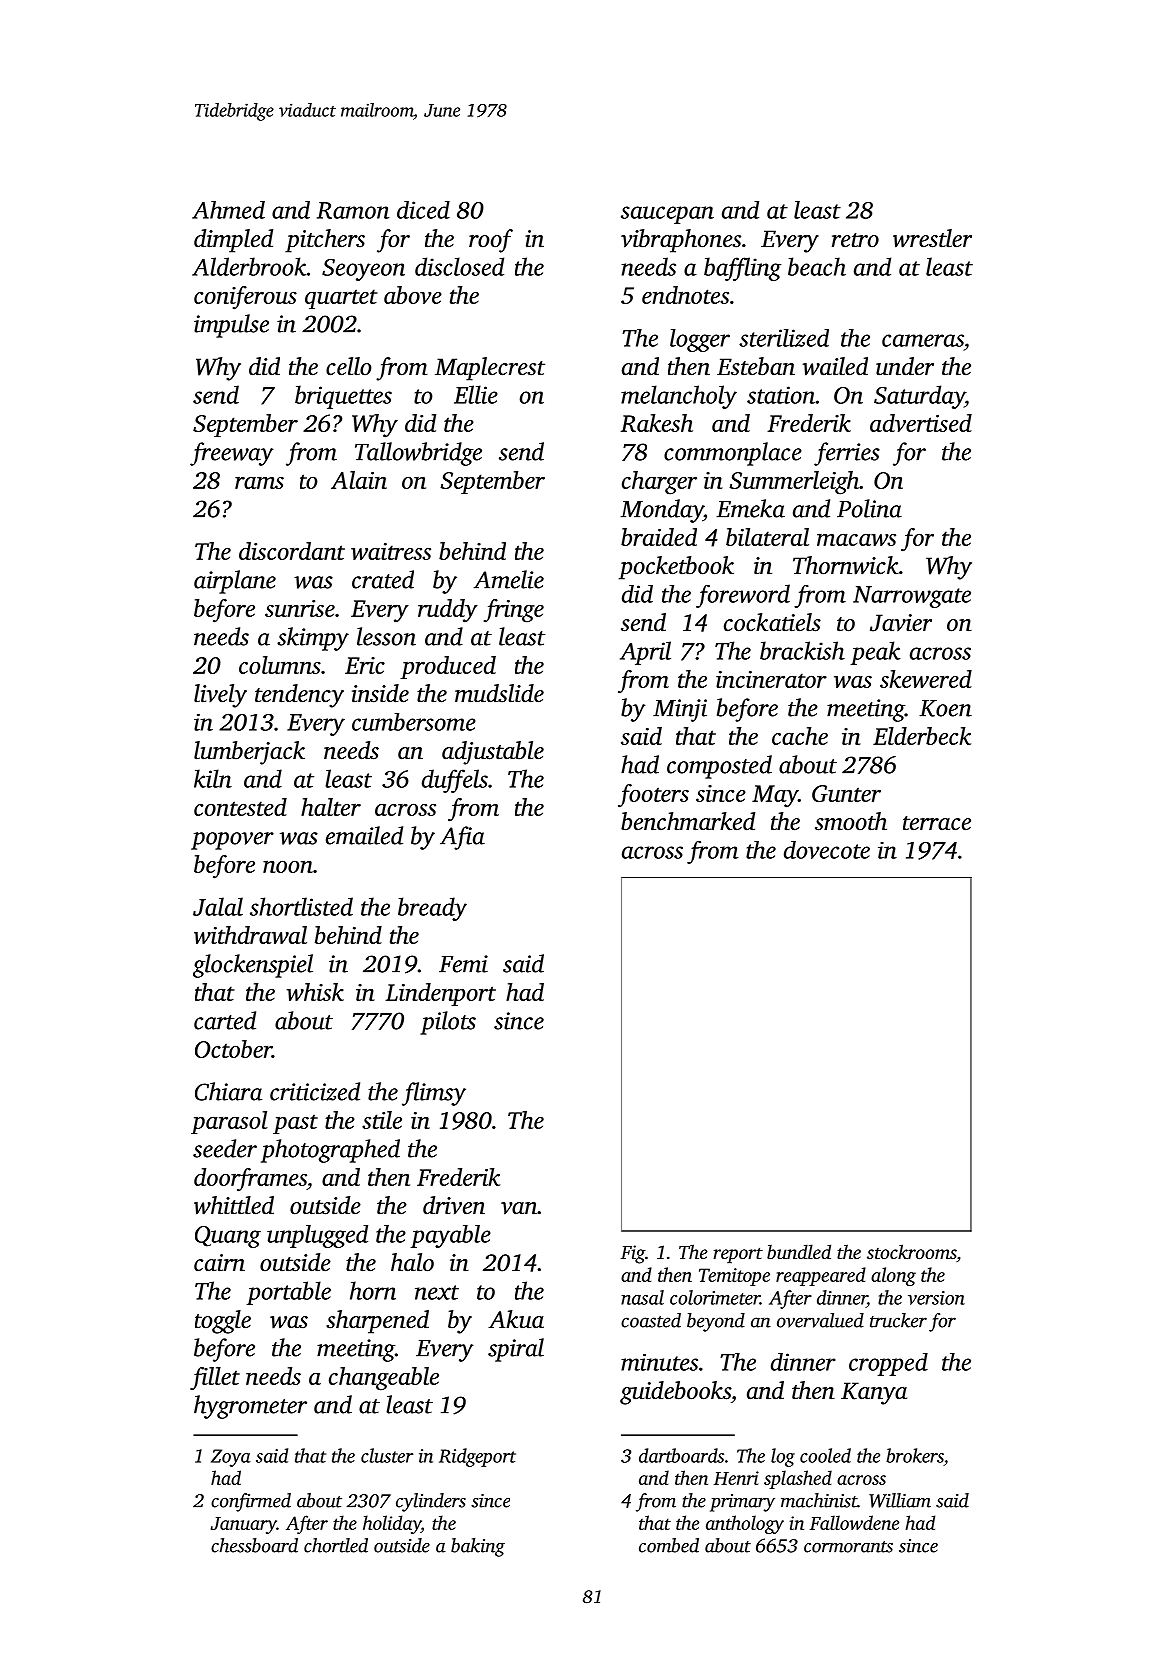  Describe the element at coordinates (519, 1208) in the screenshot. I see `van` at that location.
